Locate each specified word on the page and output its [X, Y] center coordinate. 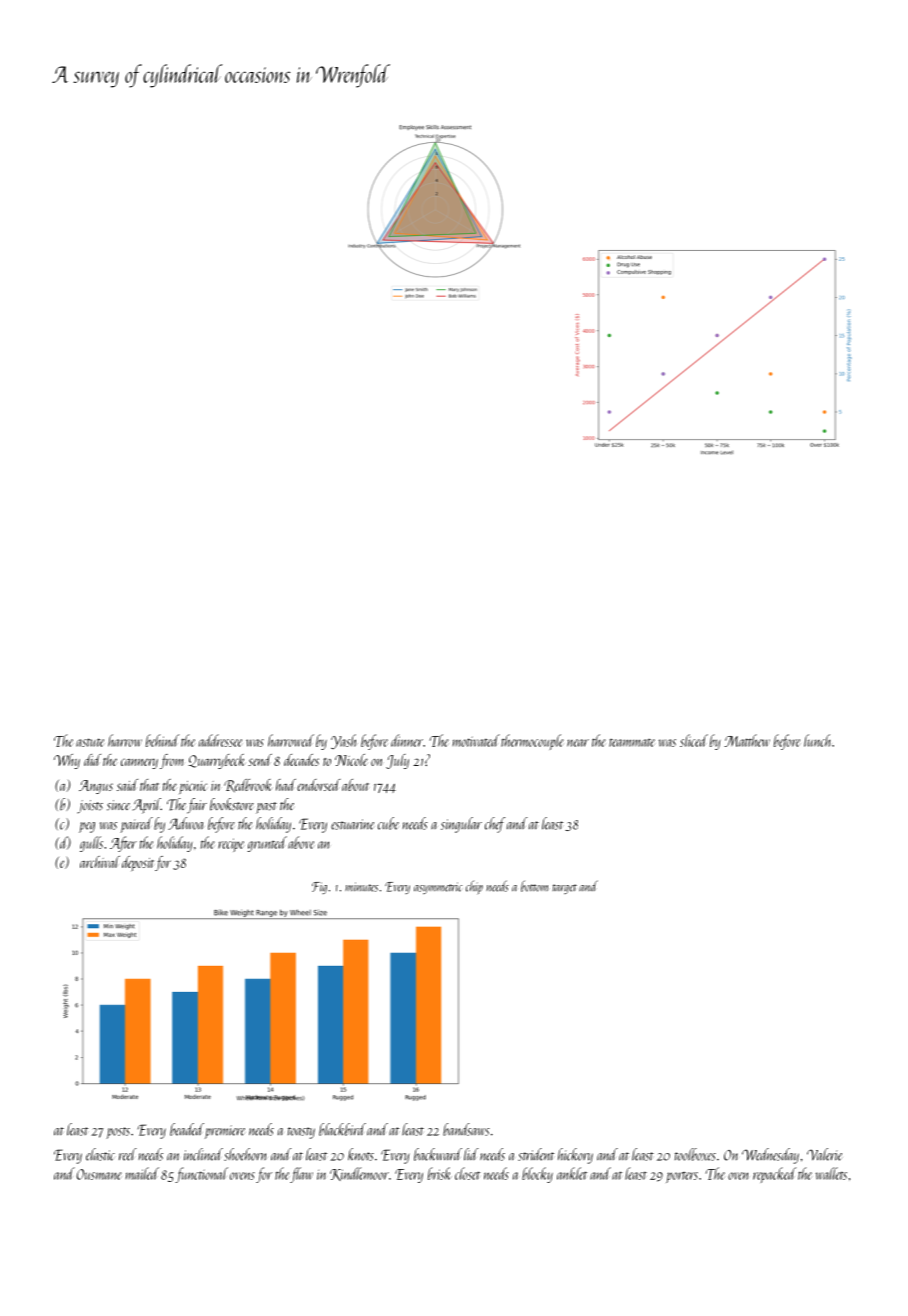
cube [388, 823]
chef [495, 825]
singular [461, 825]
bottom [534, 886]
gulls [91, 844]
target [565, 889]
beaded [187, 1129]
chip [474, 887]
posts [118, 1133]
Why [67, 761]
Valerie [825, 1154]
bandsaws [466, 1129]
